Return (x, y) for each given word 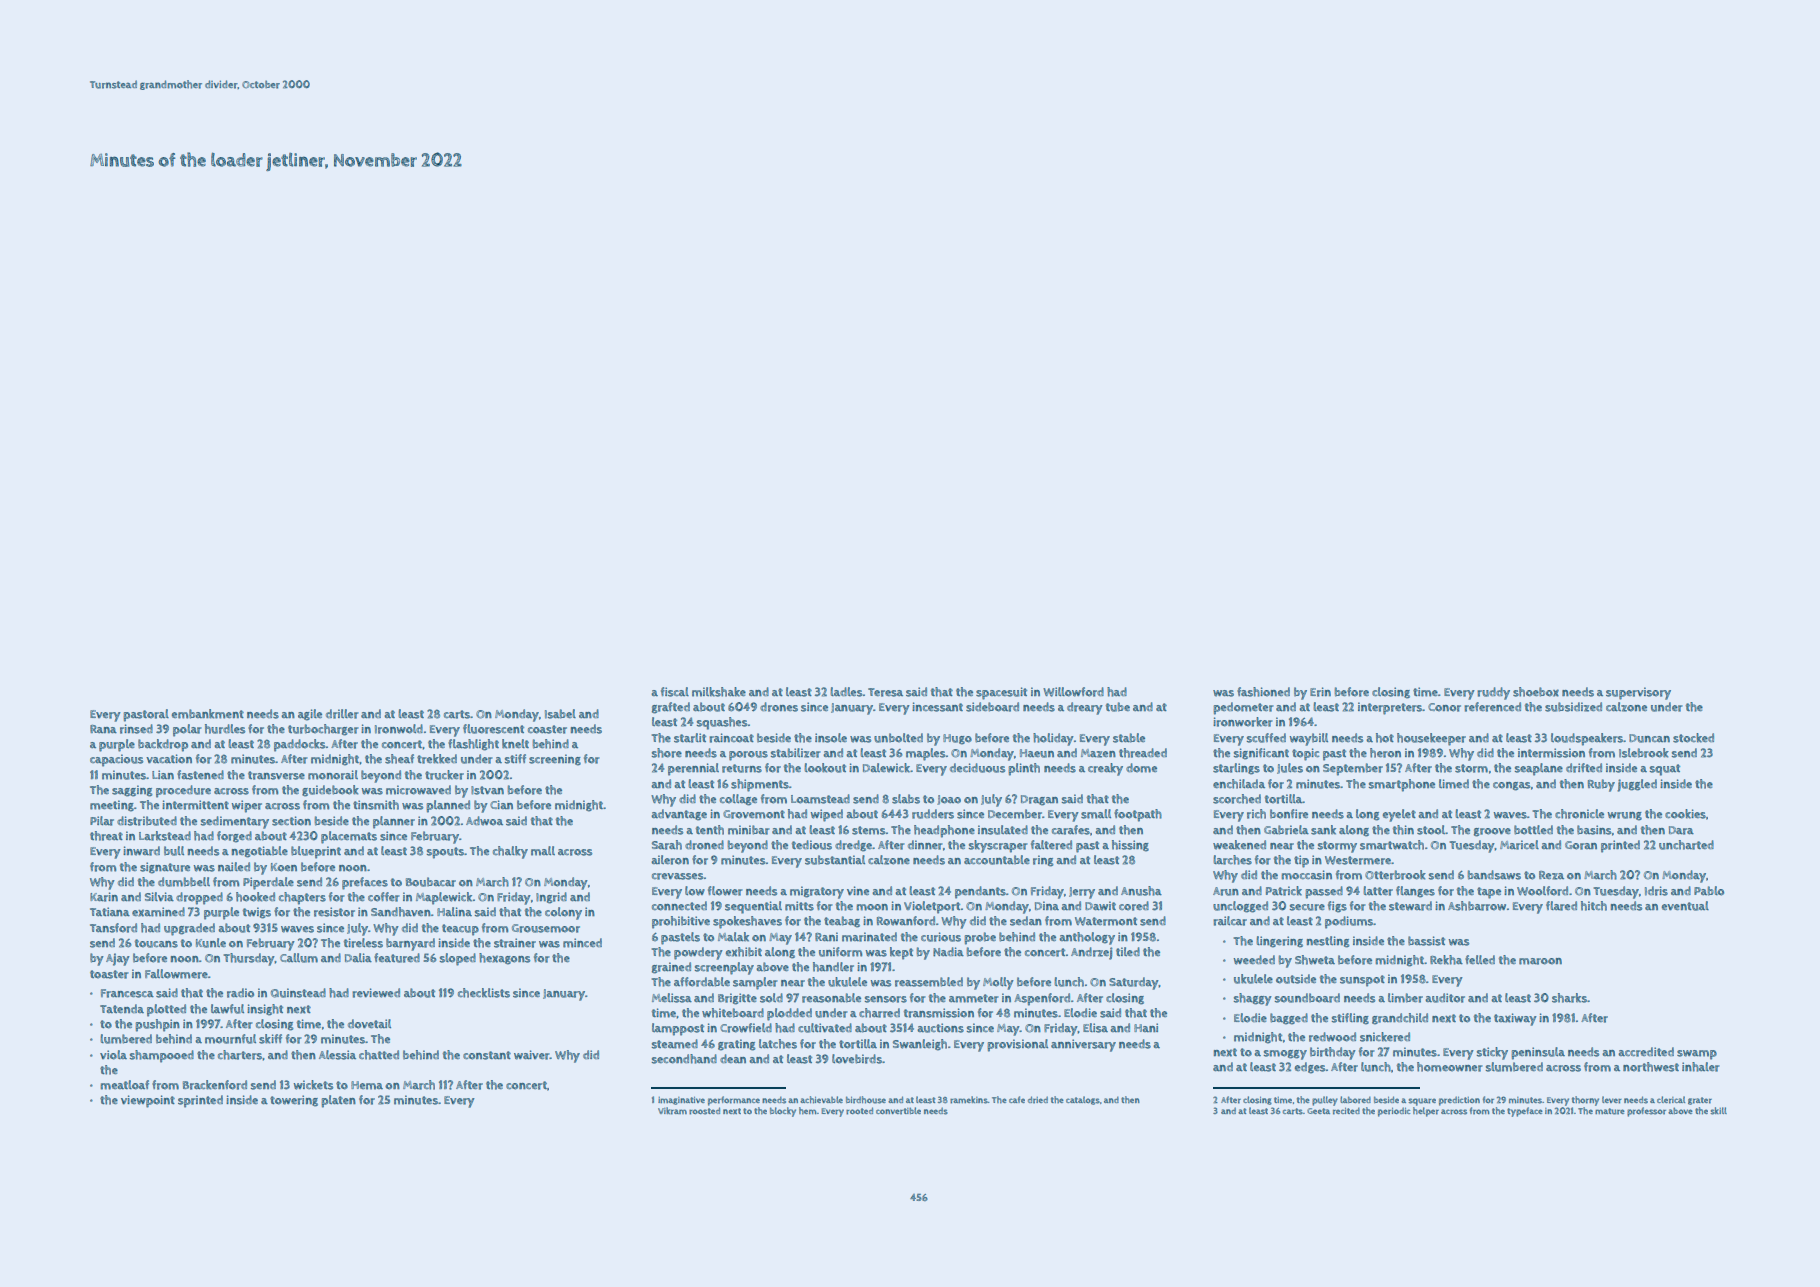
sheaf (399, 759)
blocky (783, 1112)
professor (1646, 1112)
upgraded (189, 929)
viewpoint (148, 1101)
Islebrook (1644, 753)
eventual (1685, 906)
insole (831, 738)
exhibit (744, 952)
